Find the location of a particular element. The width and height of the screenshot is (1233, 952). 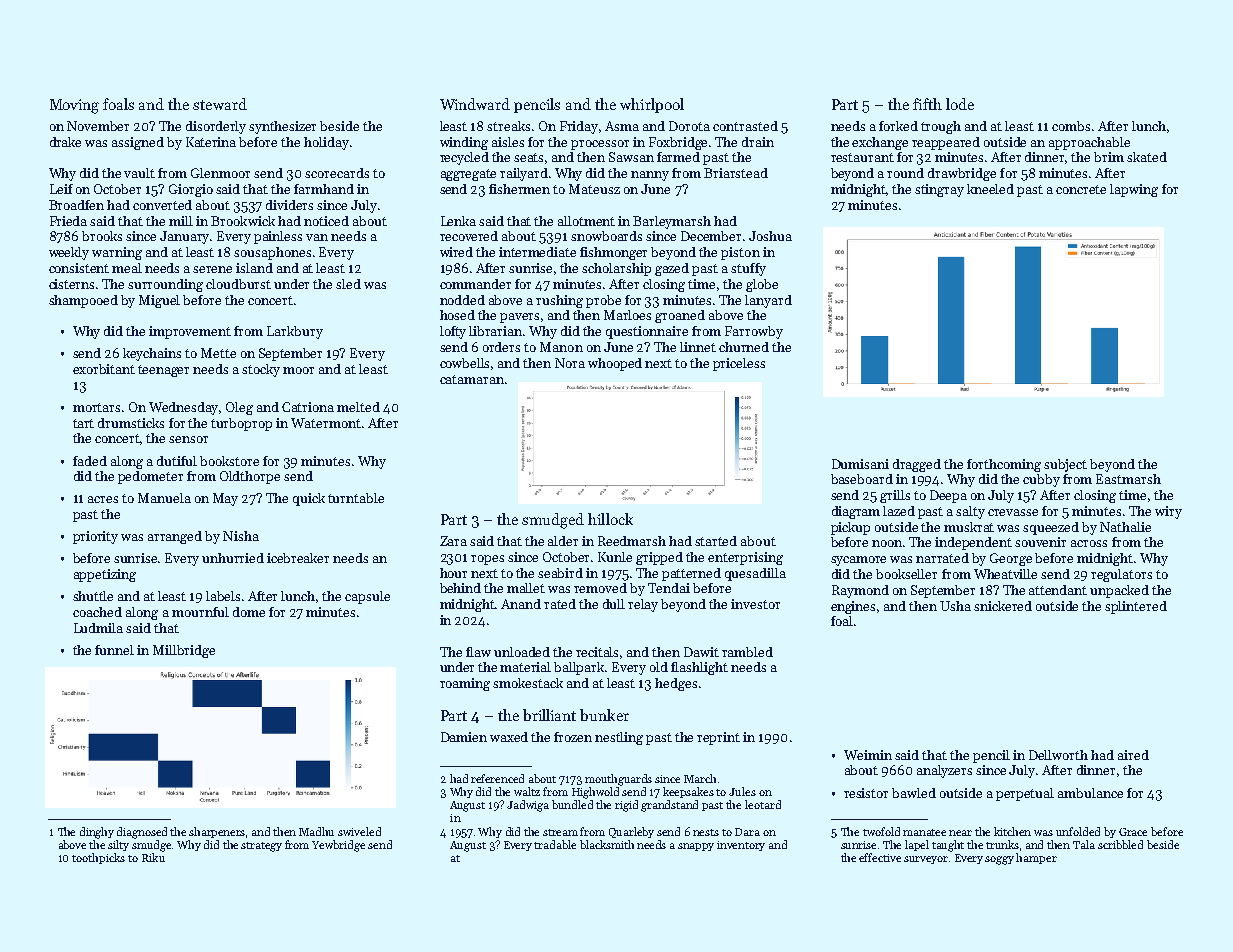

priority is located at coordinates (95, 537).
